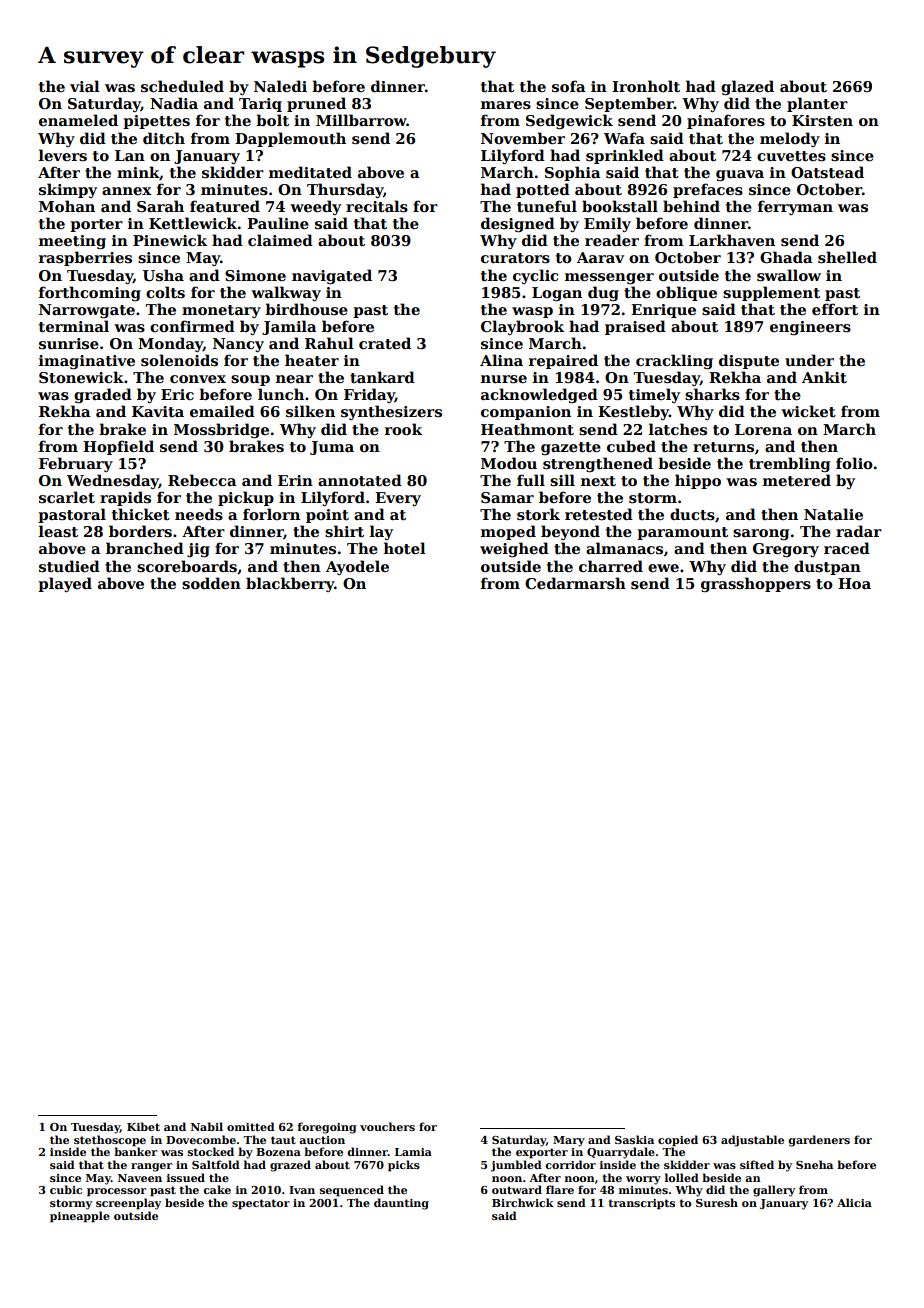 The image size is (924, 1308). What do you see at coordinates (569, 86) in the screenshot?
I see `sofa` at bounding box center [569, 86].
